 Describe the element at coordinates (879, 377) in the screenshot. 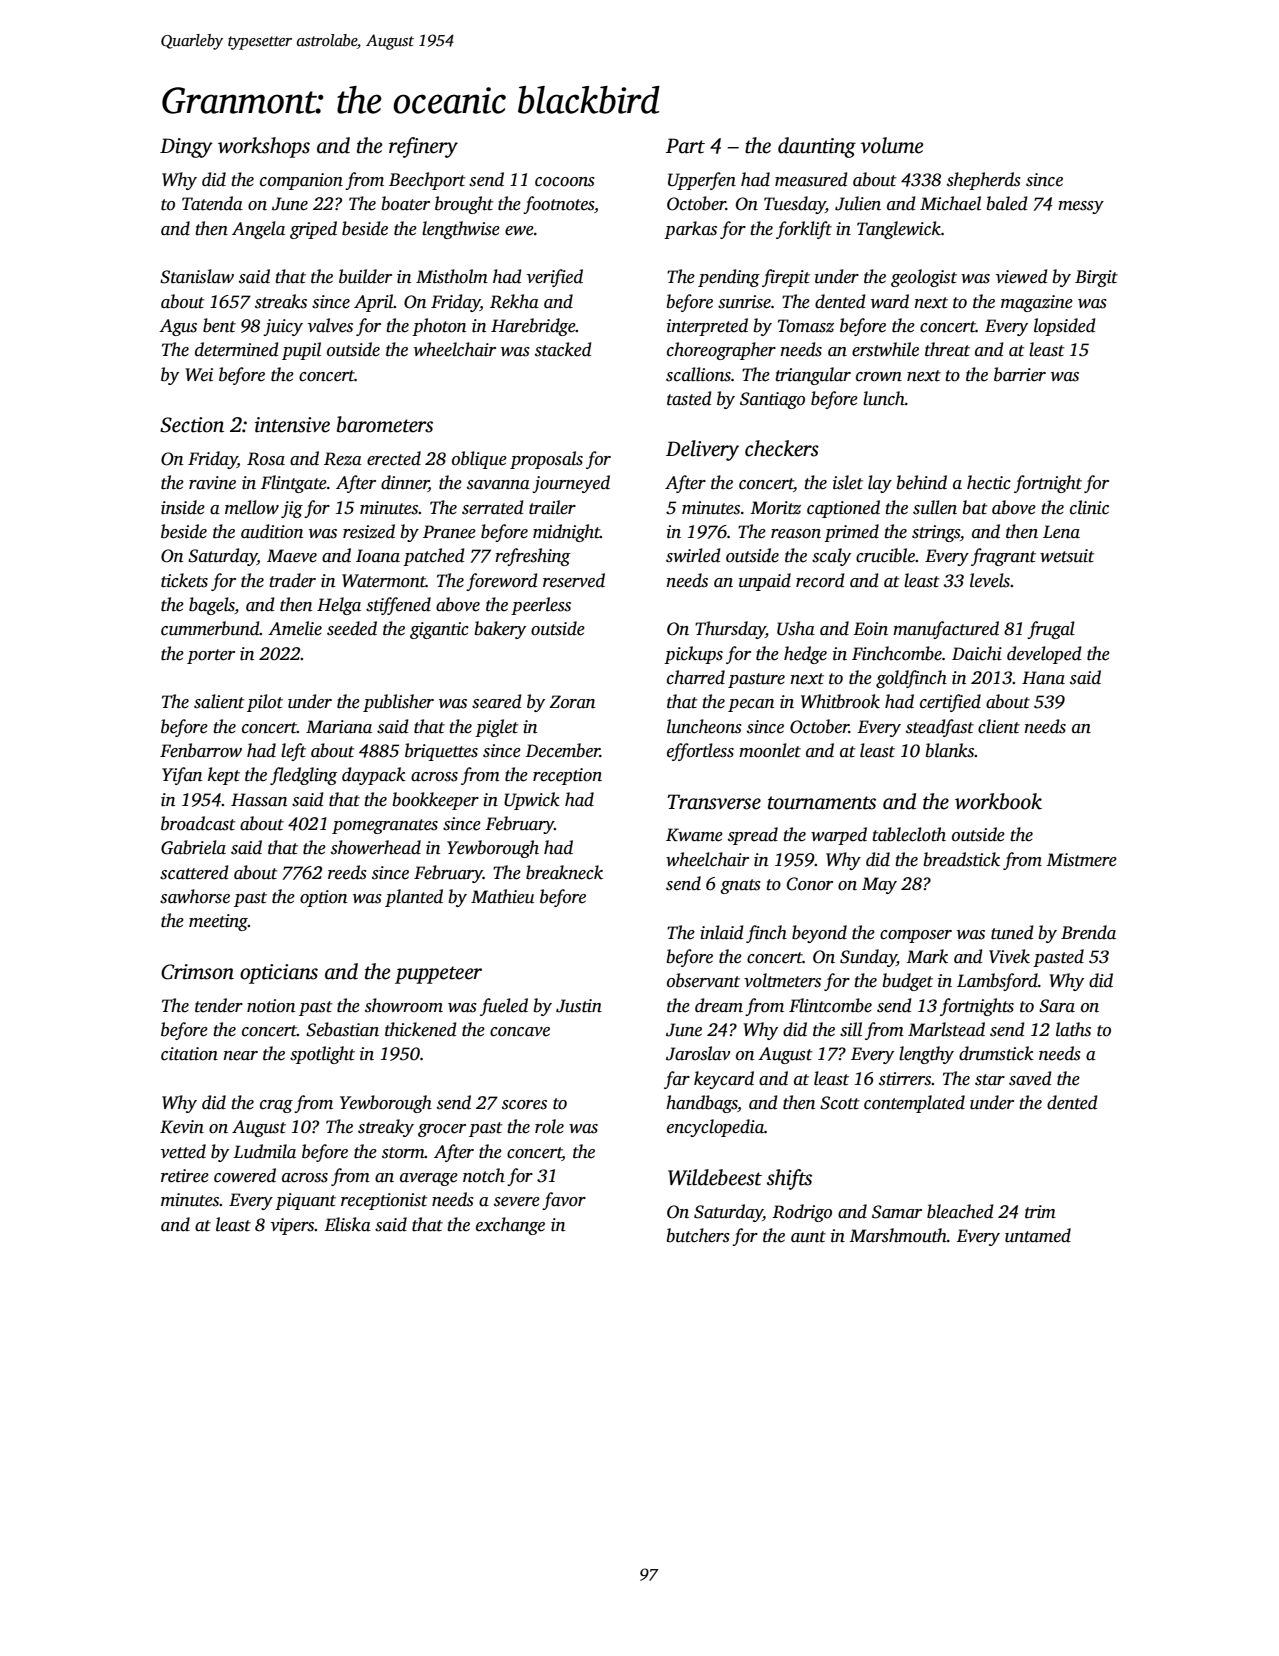

I see `crown` at that location.
